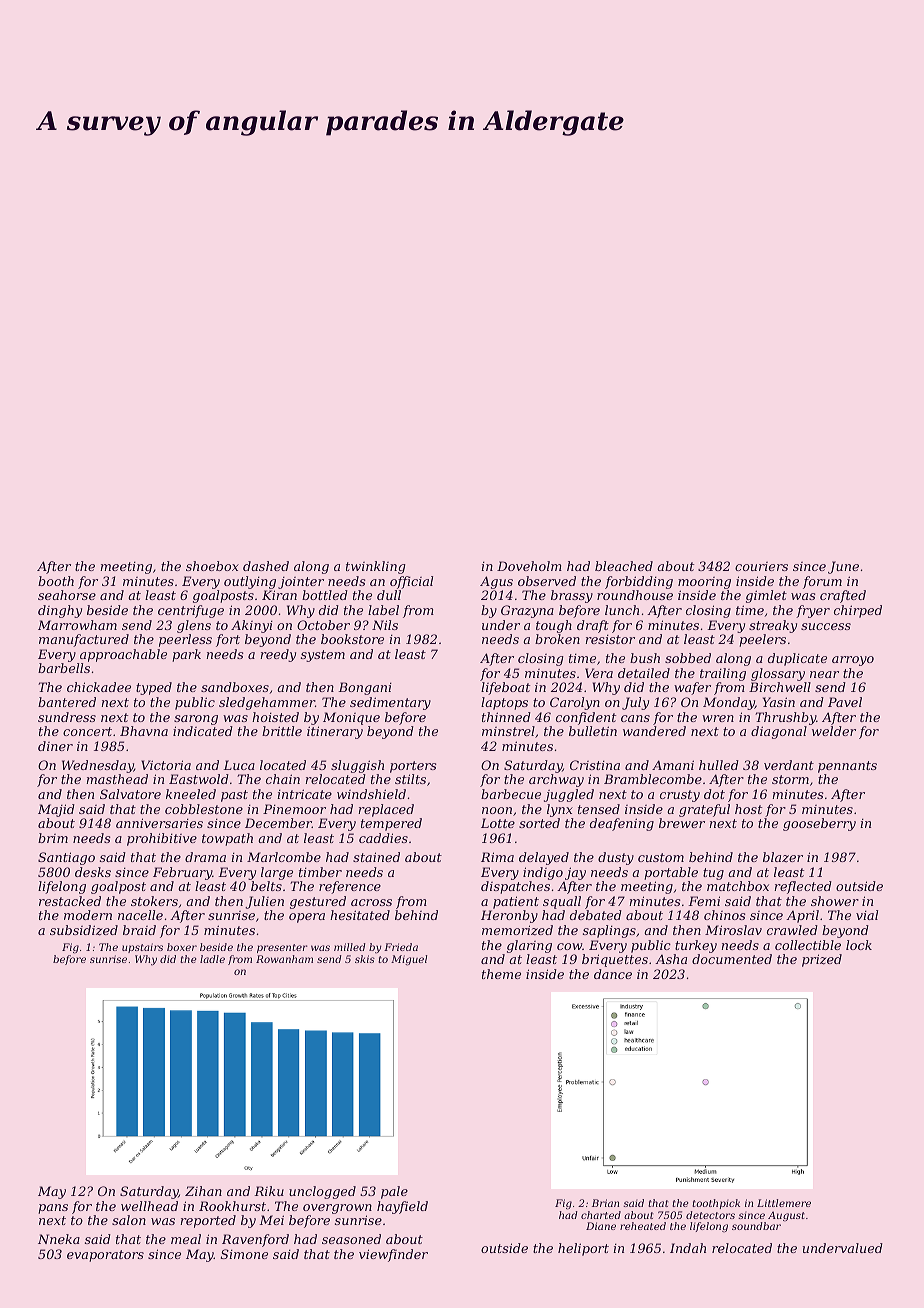 The image size is (924, 1308). What do you see at coordinates (212, 566) in the document?
I see `shoebox` at bounding box center [212, 566].
